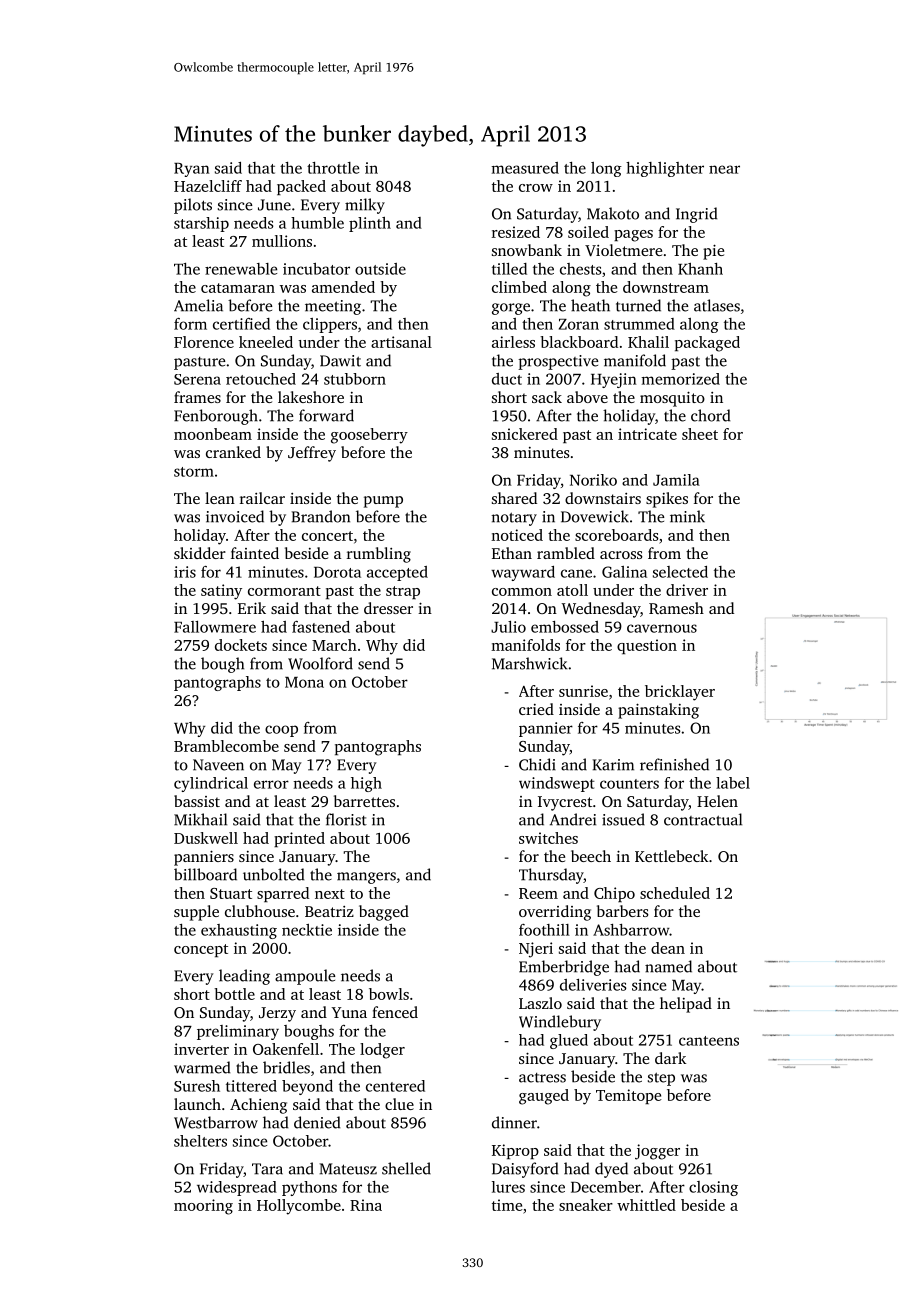 Image resolution: width=924 pixels, height=1311 pixels. Describe the element at coordinates (271, 784) in the page. I see `error` at that location.
